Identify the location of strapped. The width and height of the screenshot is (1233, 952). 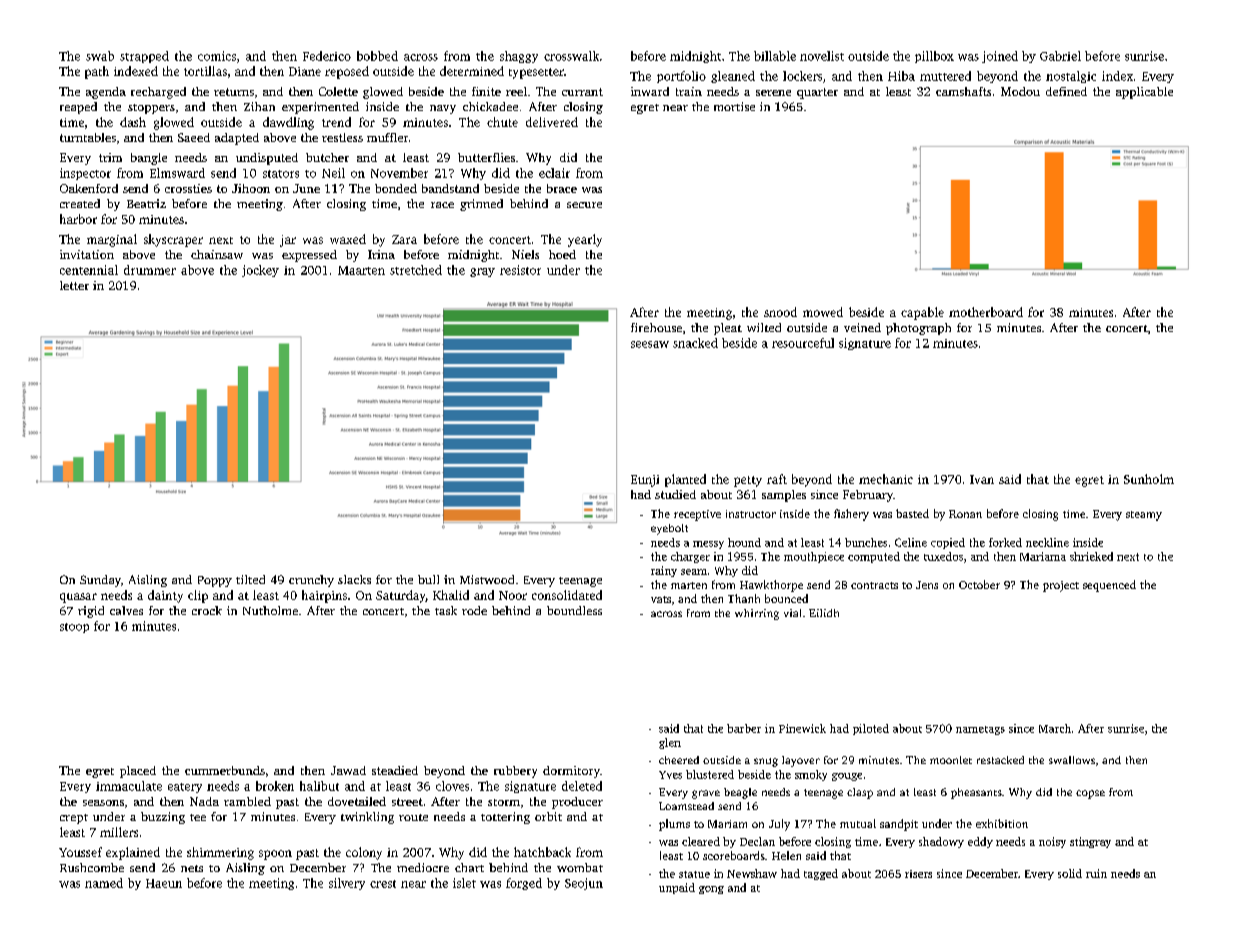
(144, 57).
